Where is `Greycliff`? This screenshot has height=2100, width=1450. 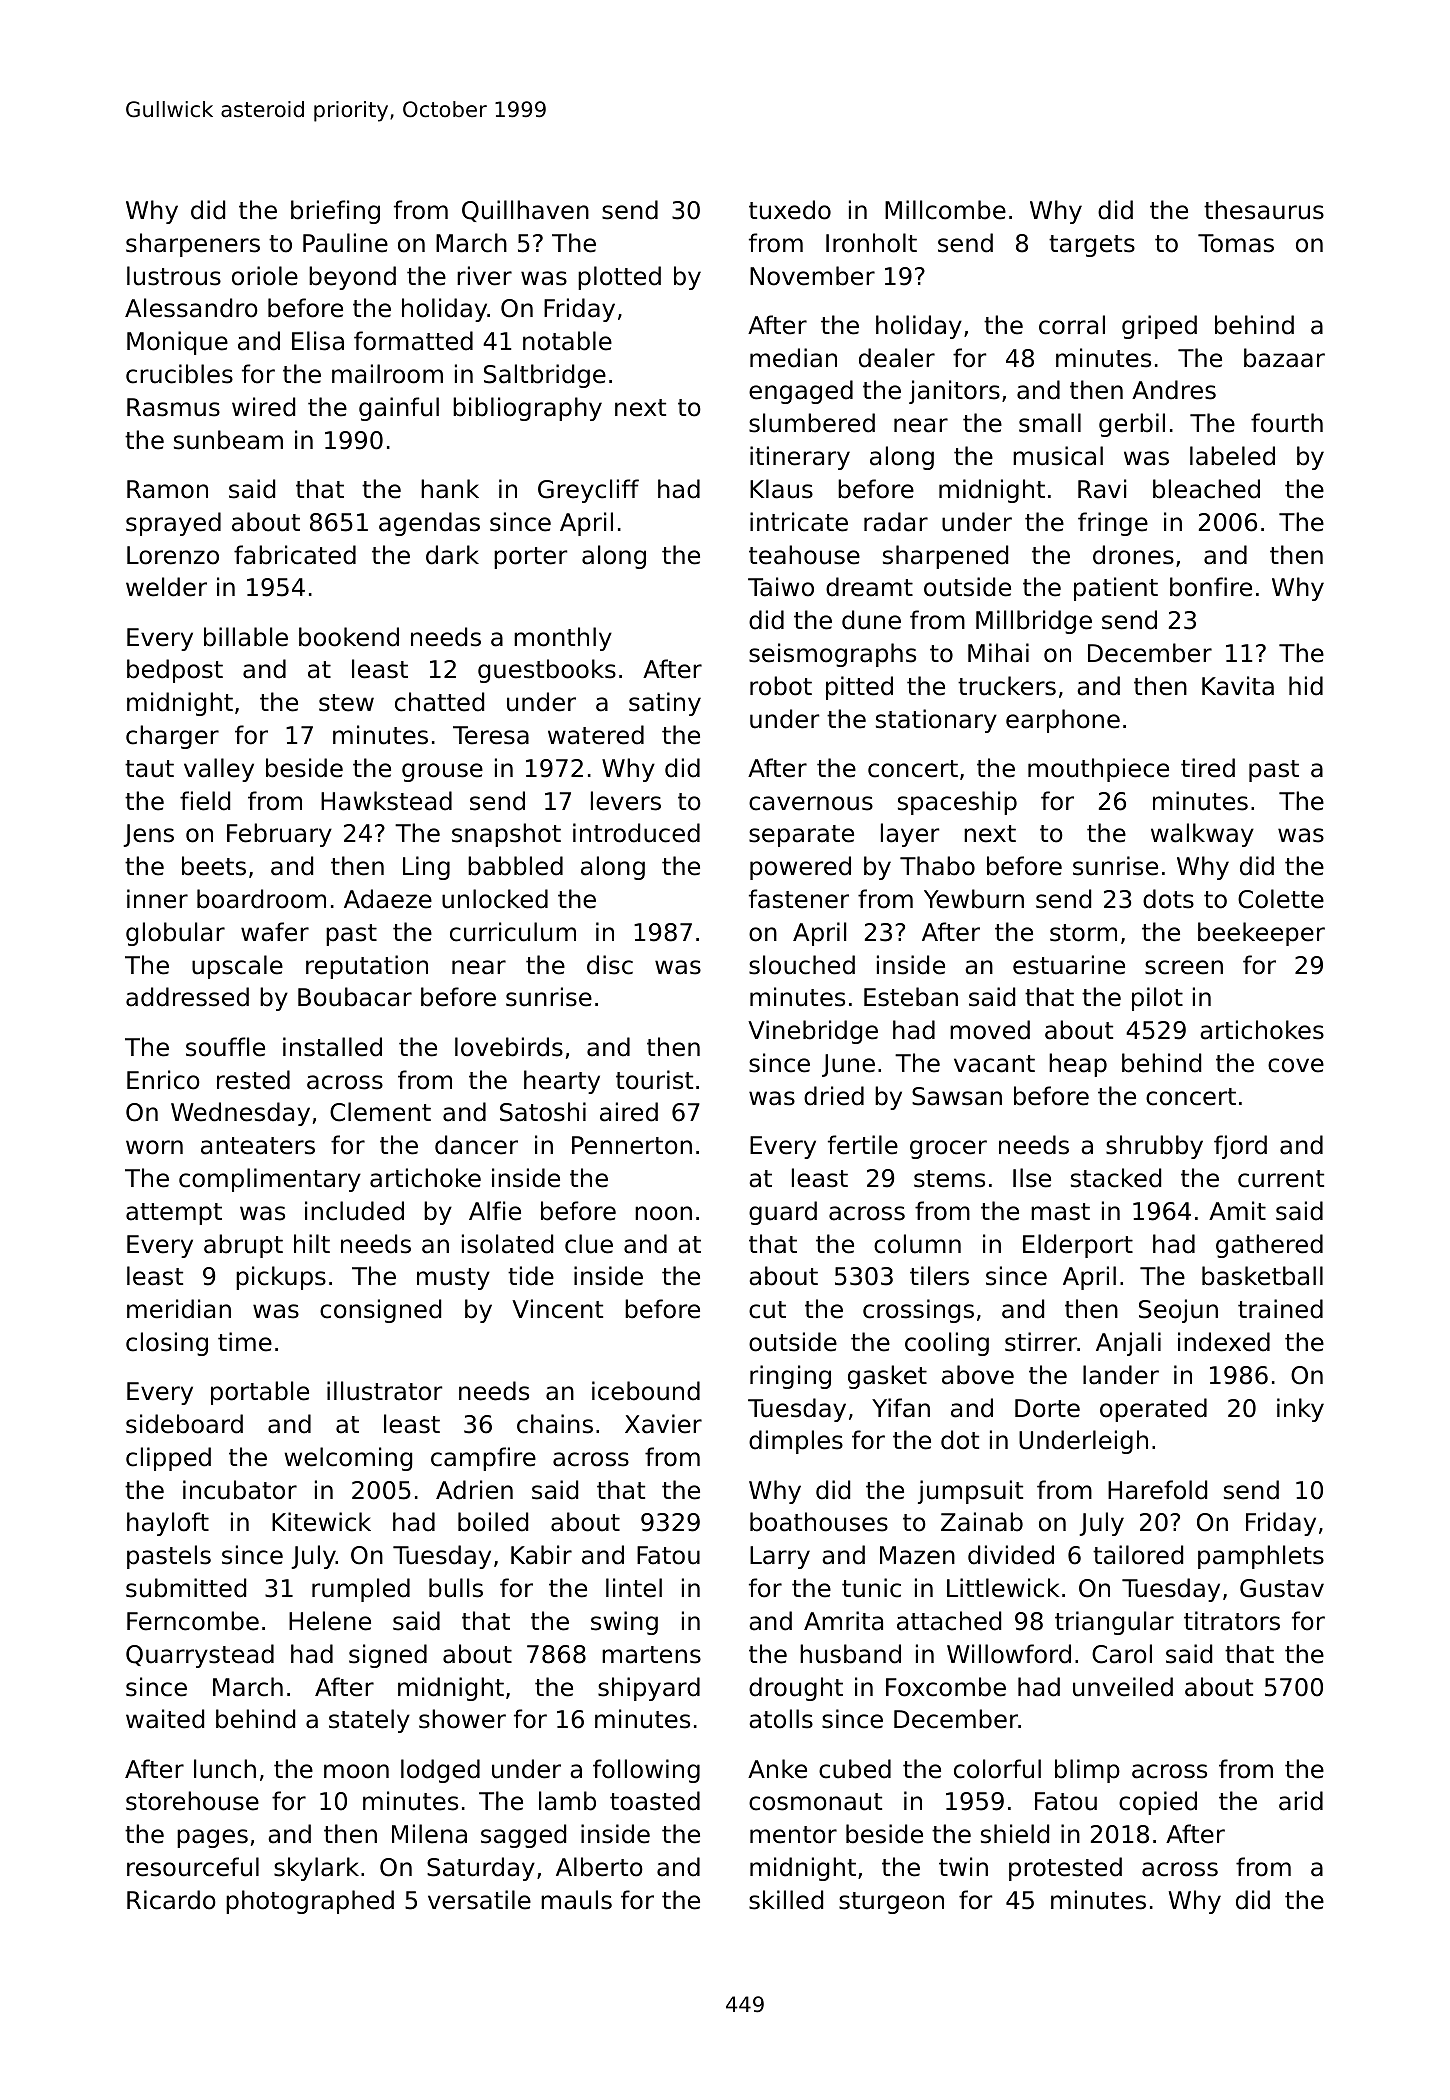 Greycliff is located at coordinates (588, 491).
